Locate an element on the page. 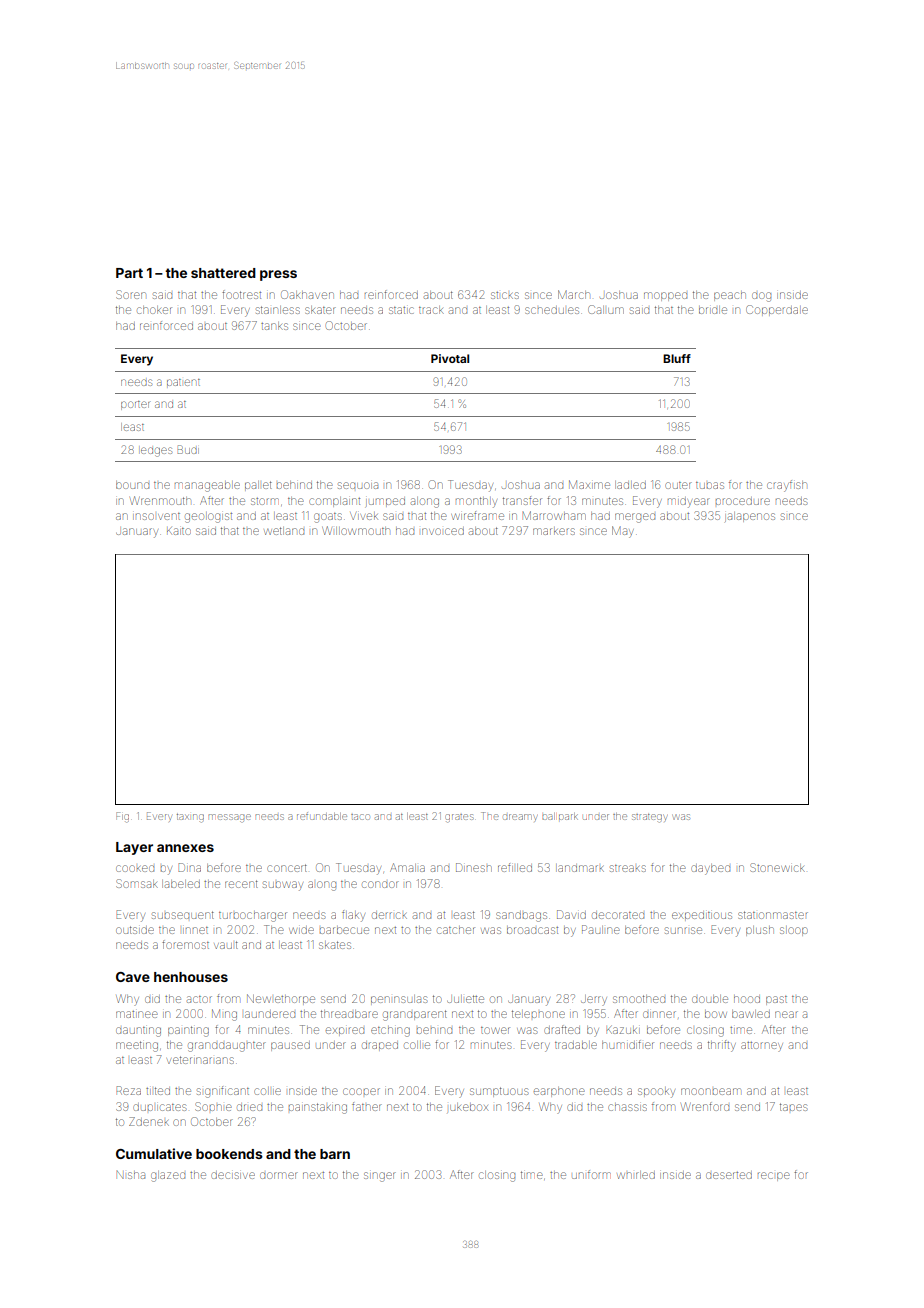 This document has width=924, height=1308. markers is located at coordinates (554, 531).
